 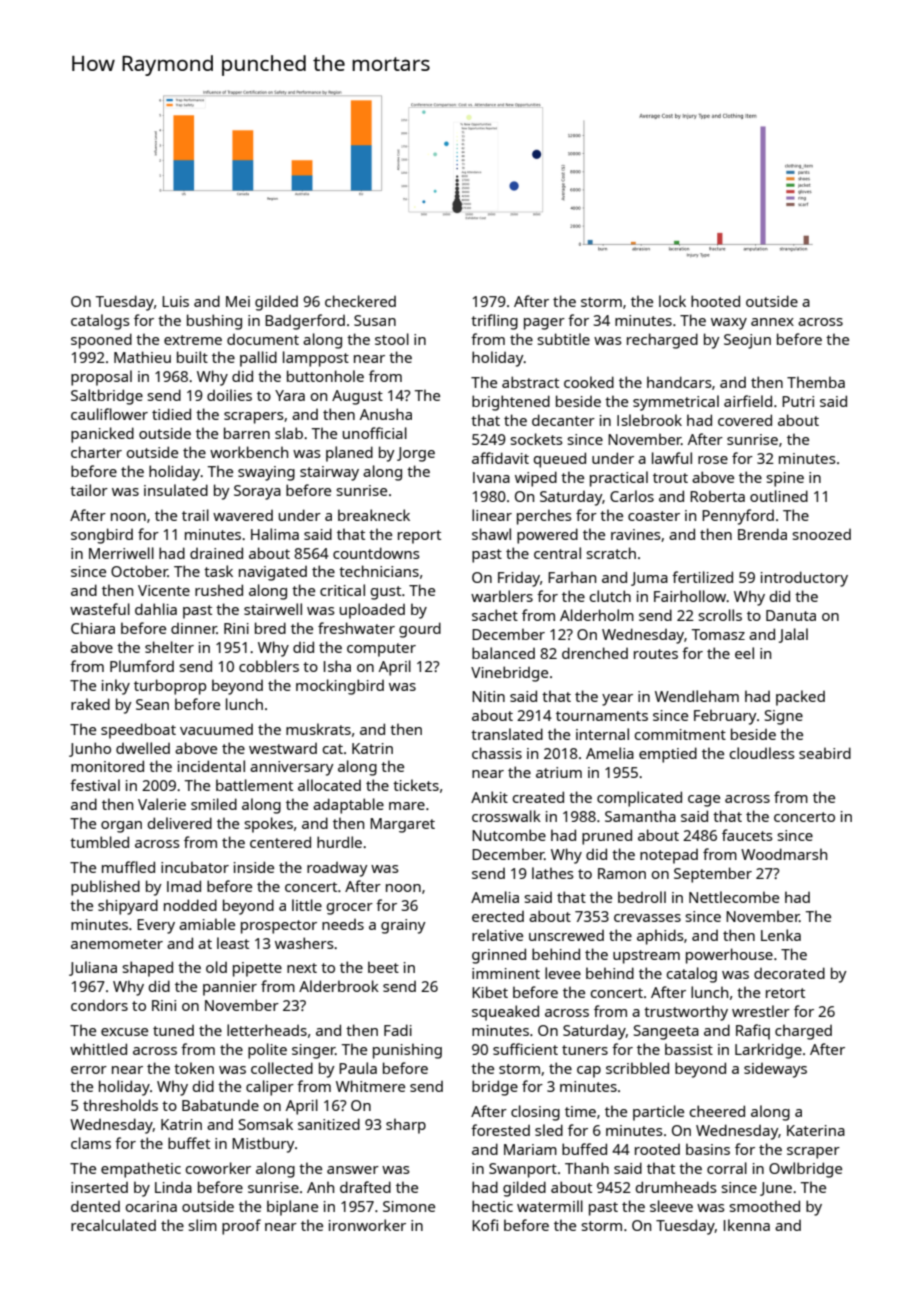 I want to click on checkered, so click(x=360, y=301).
